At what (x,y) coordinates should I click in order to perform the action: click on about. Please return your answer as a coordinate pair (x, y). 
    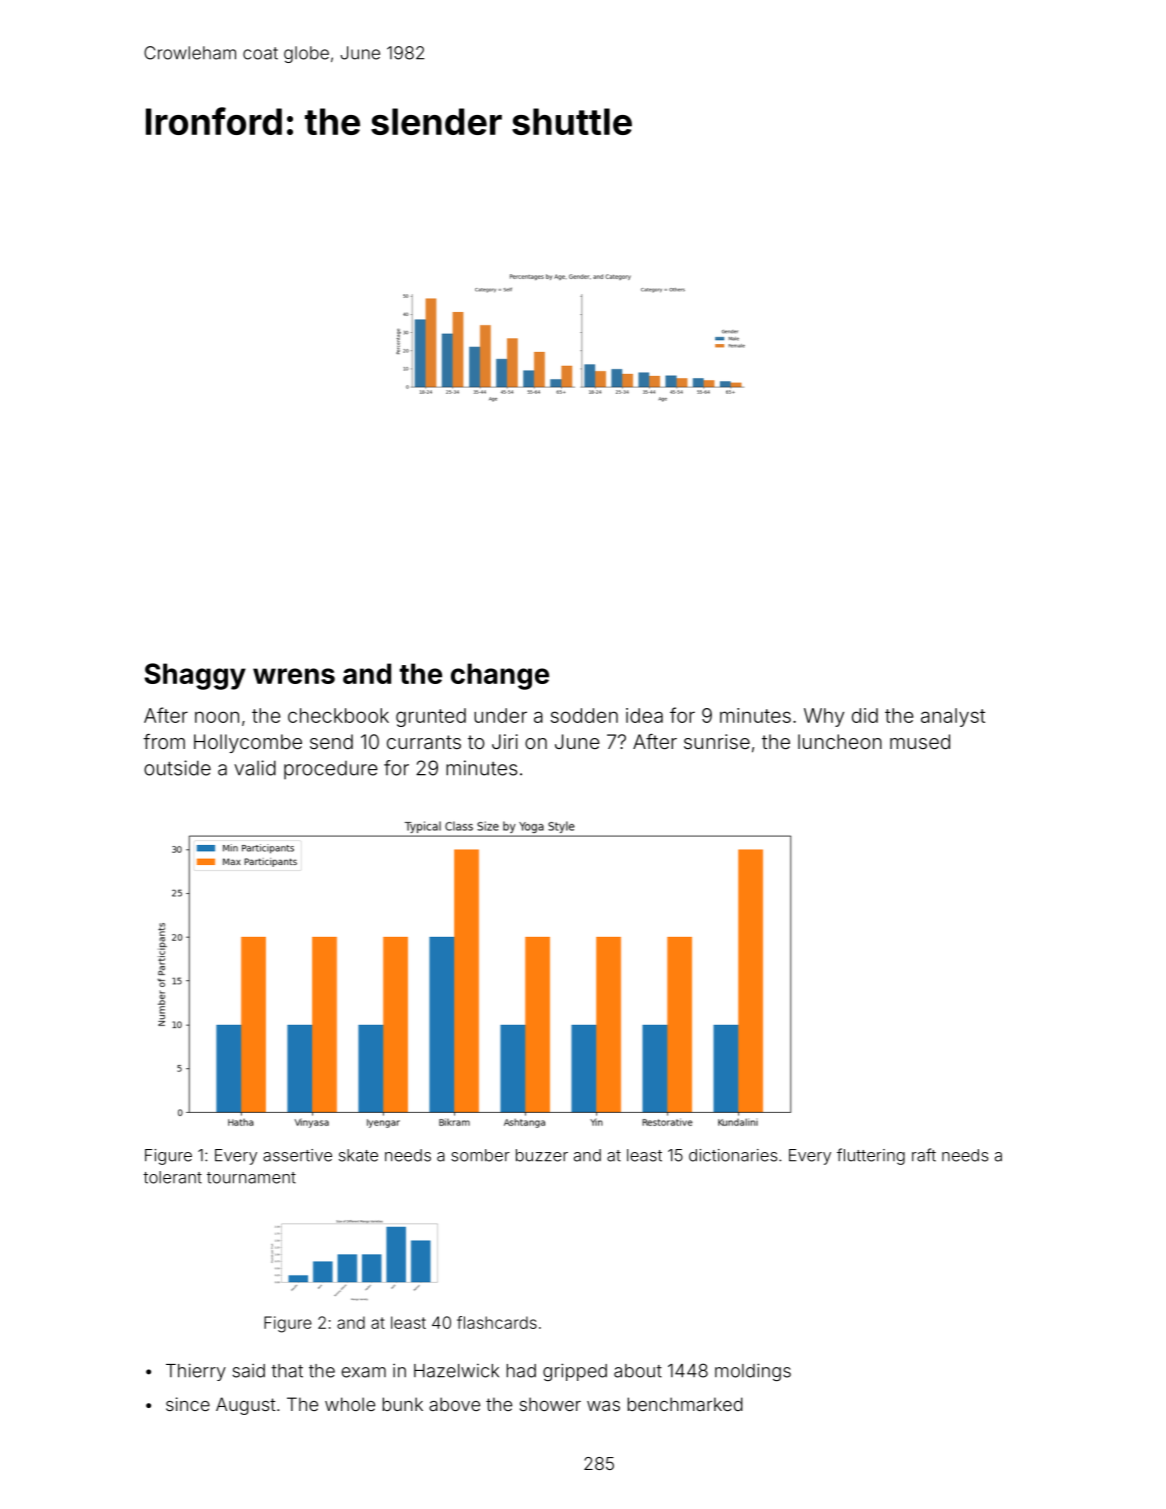
    Looking at the image, I should click on (638, 1371).
